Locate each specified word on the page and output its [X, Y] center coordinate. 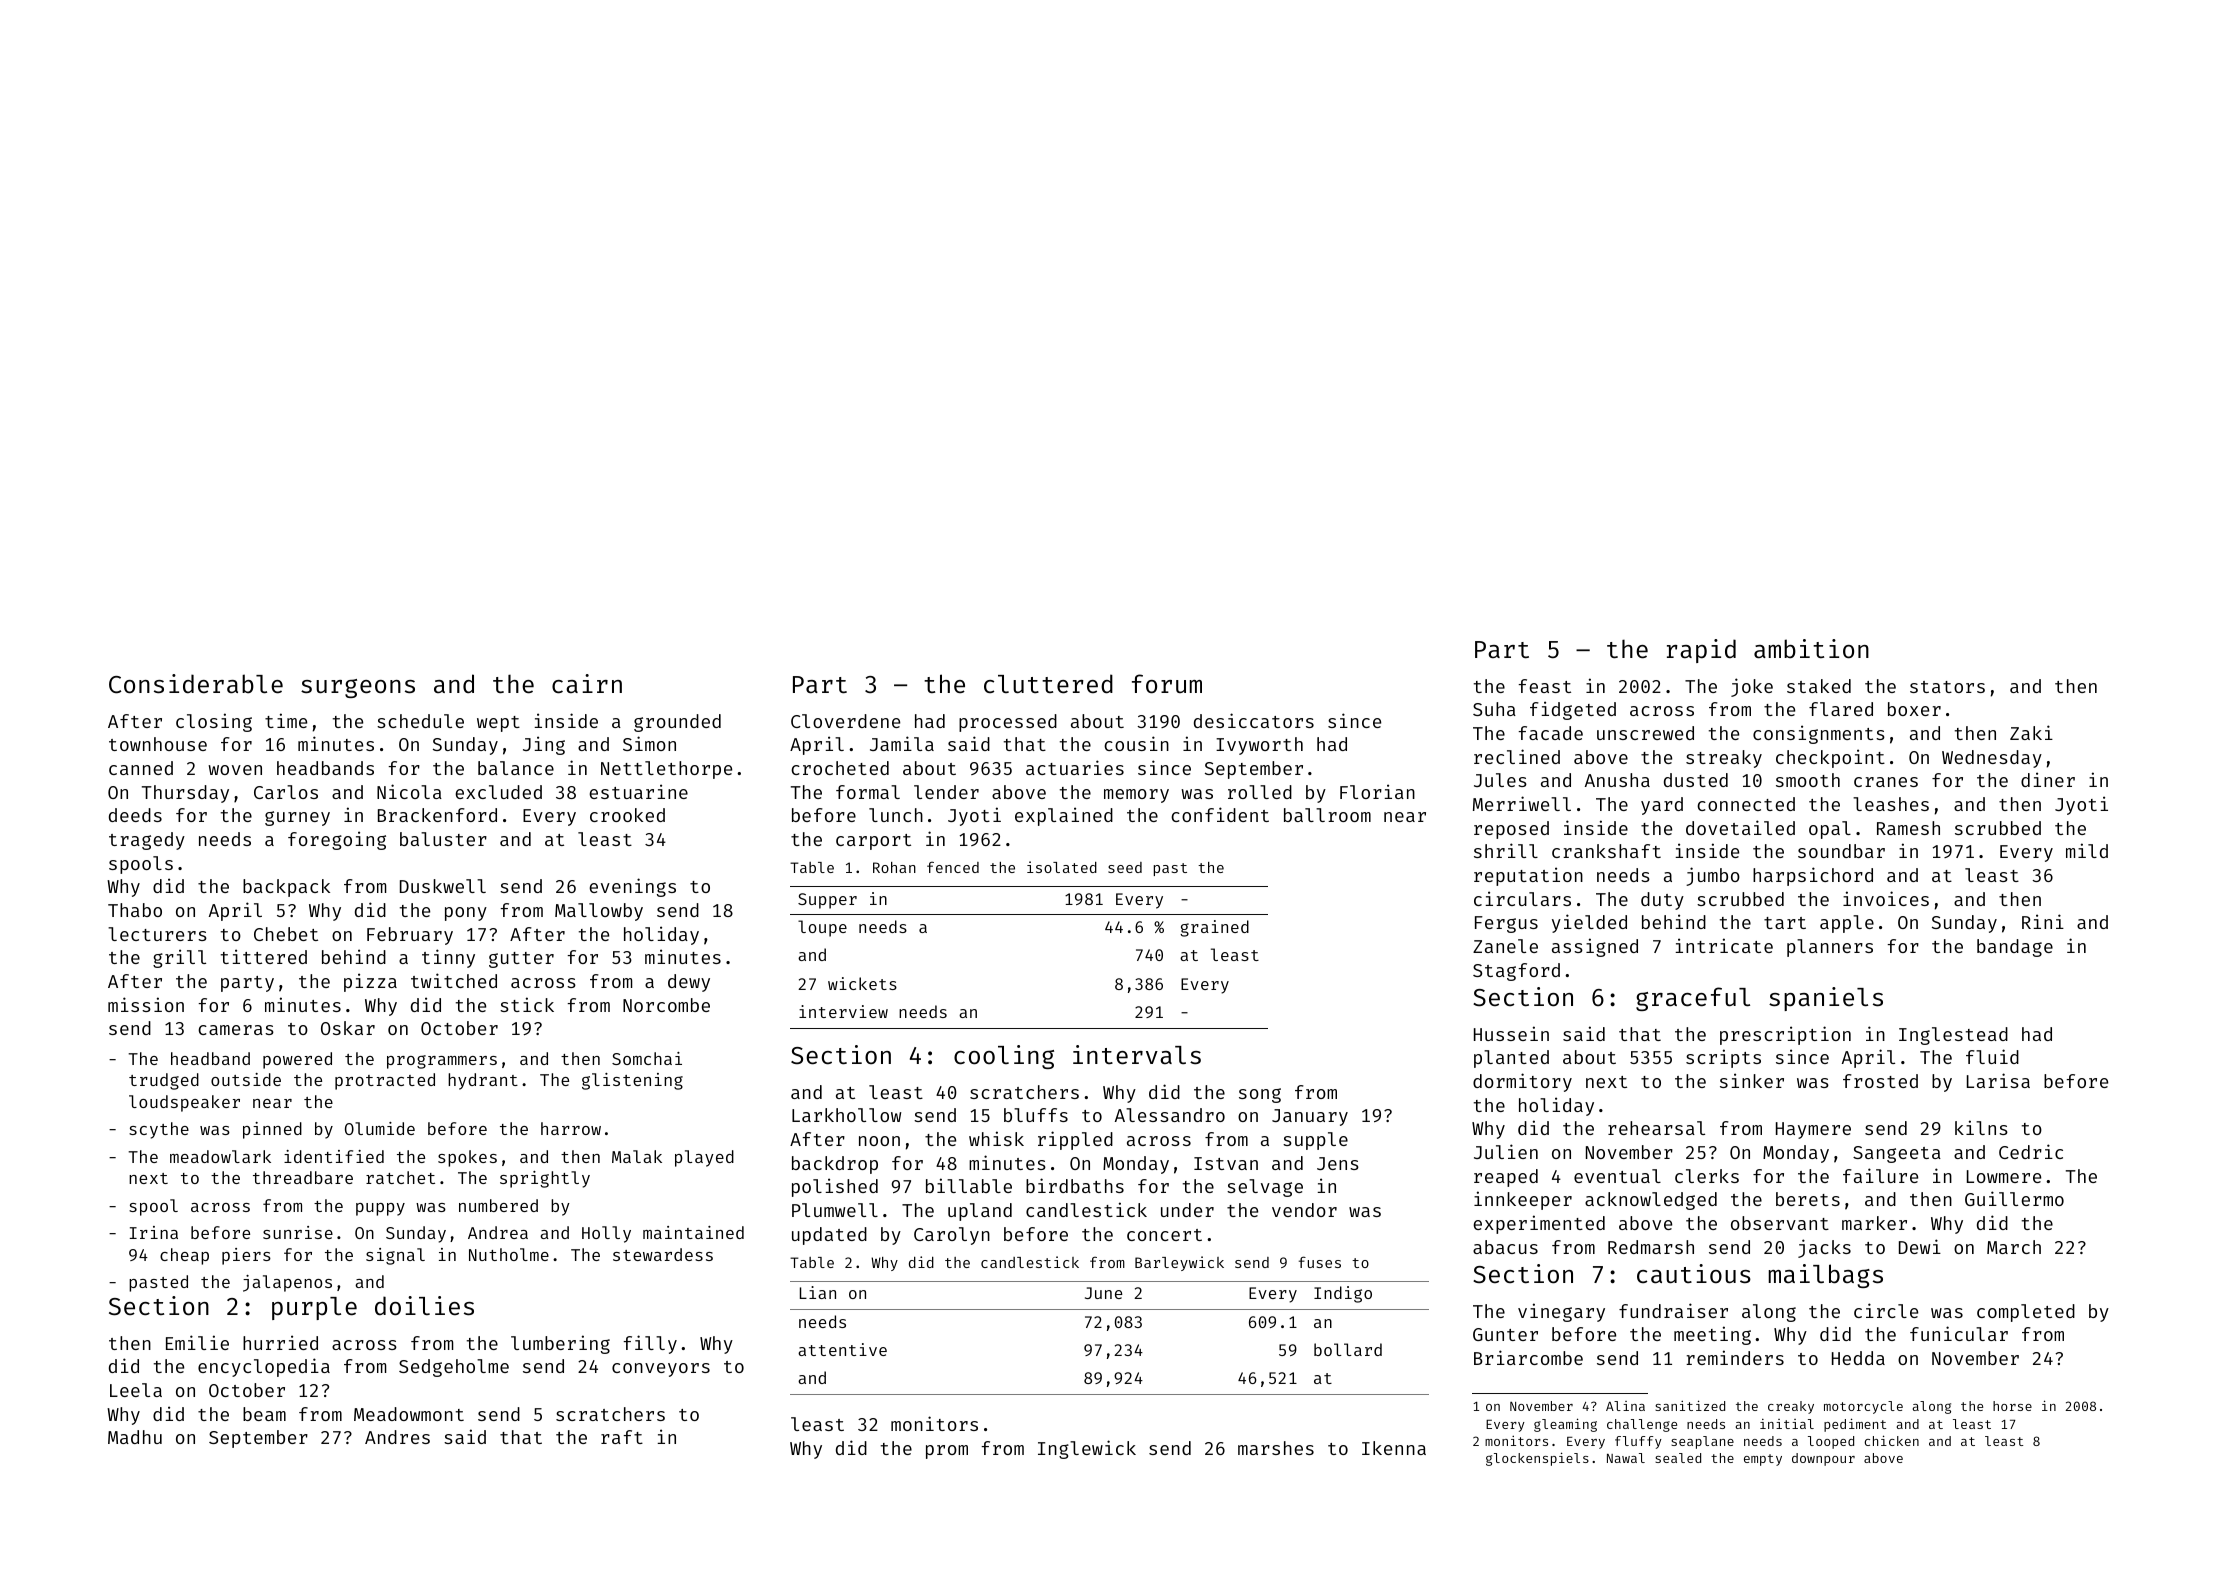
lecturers [157, 934]
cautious [1694, 1274]
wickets [862, 983]
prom [947, 1452]
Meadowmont [409, 1414]
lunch [896, 815]
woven [235, 770]
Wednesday [1992, 759]
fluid [1992, 1056]
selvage [1265, 1188]
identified [334, 1156]
